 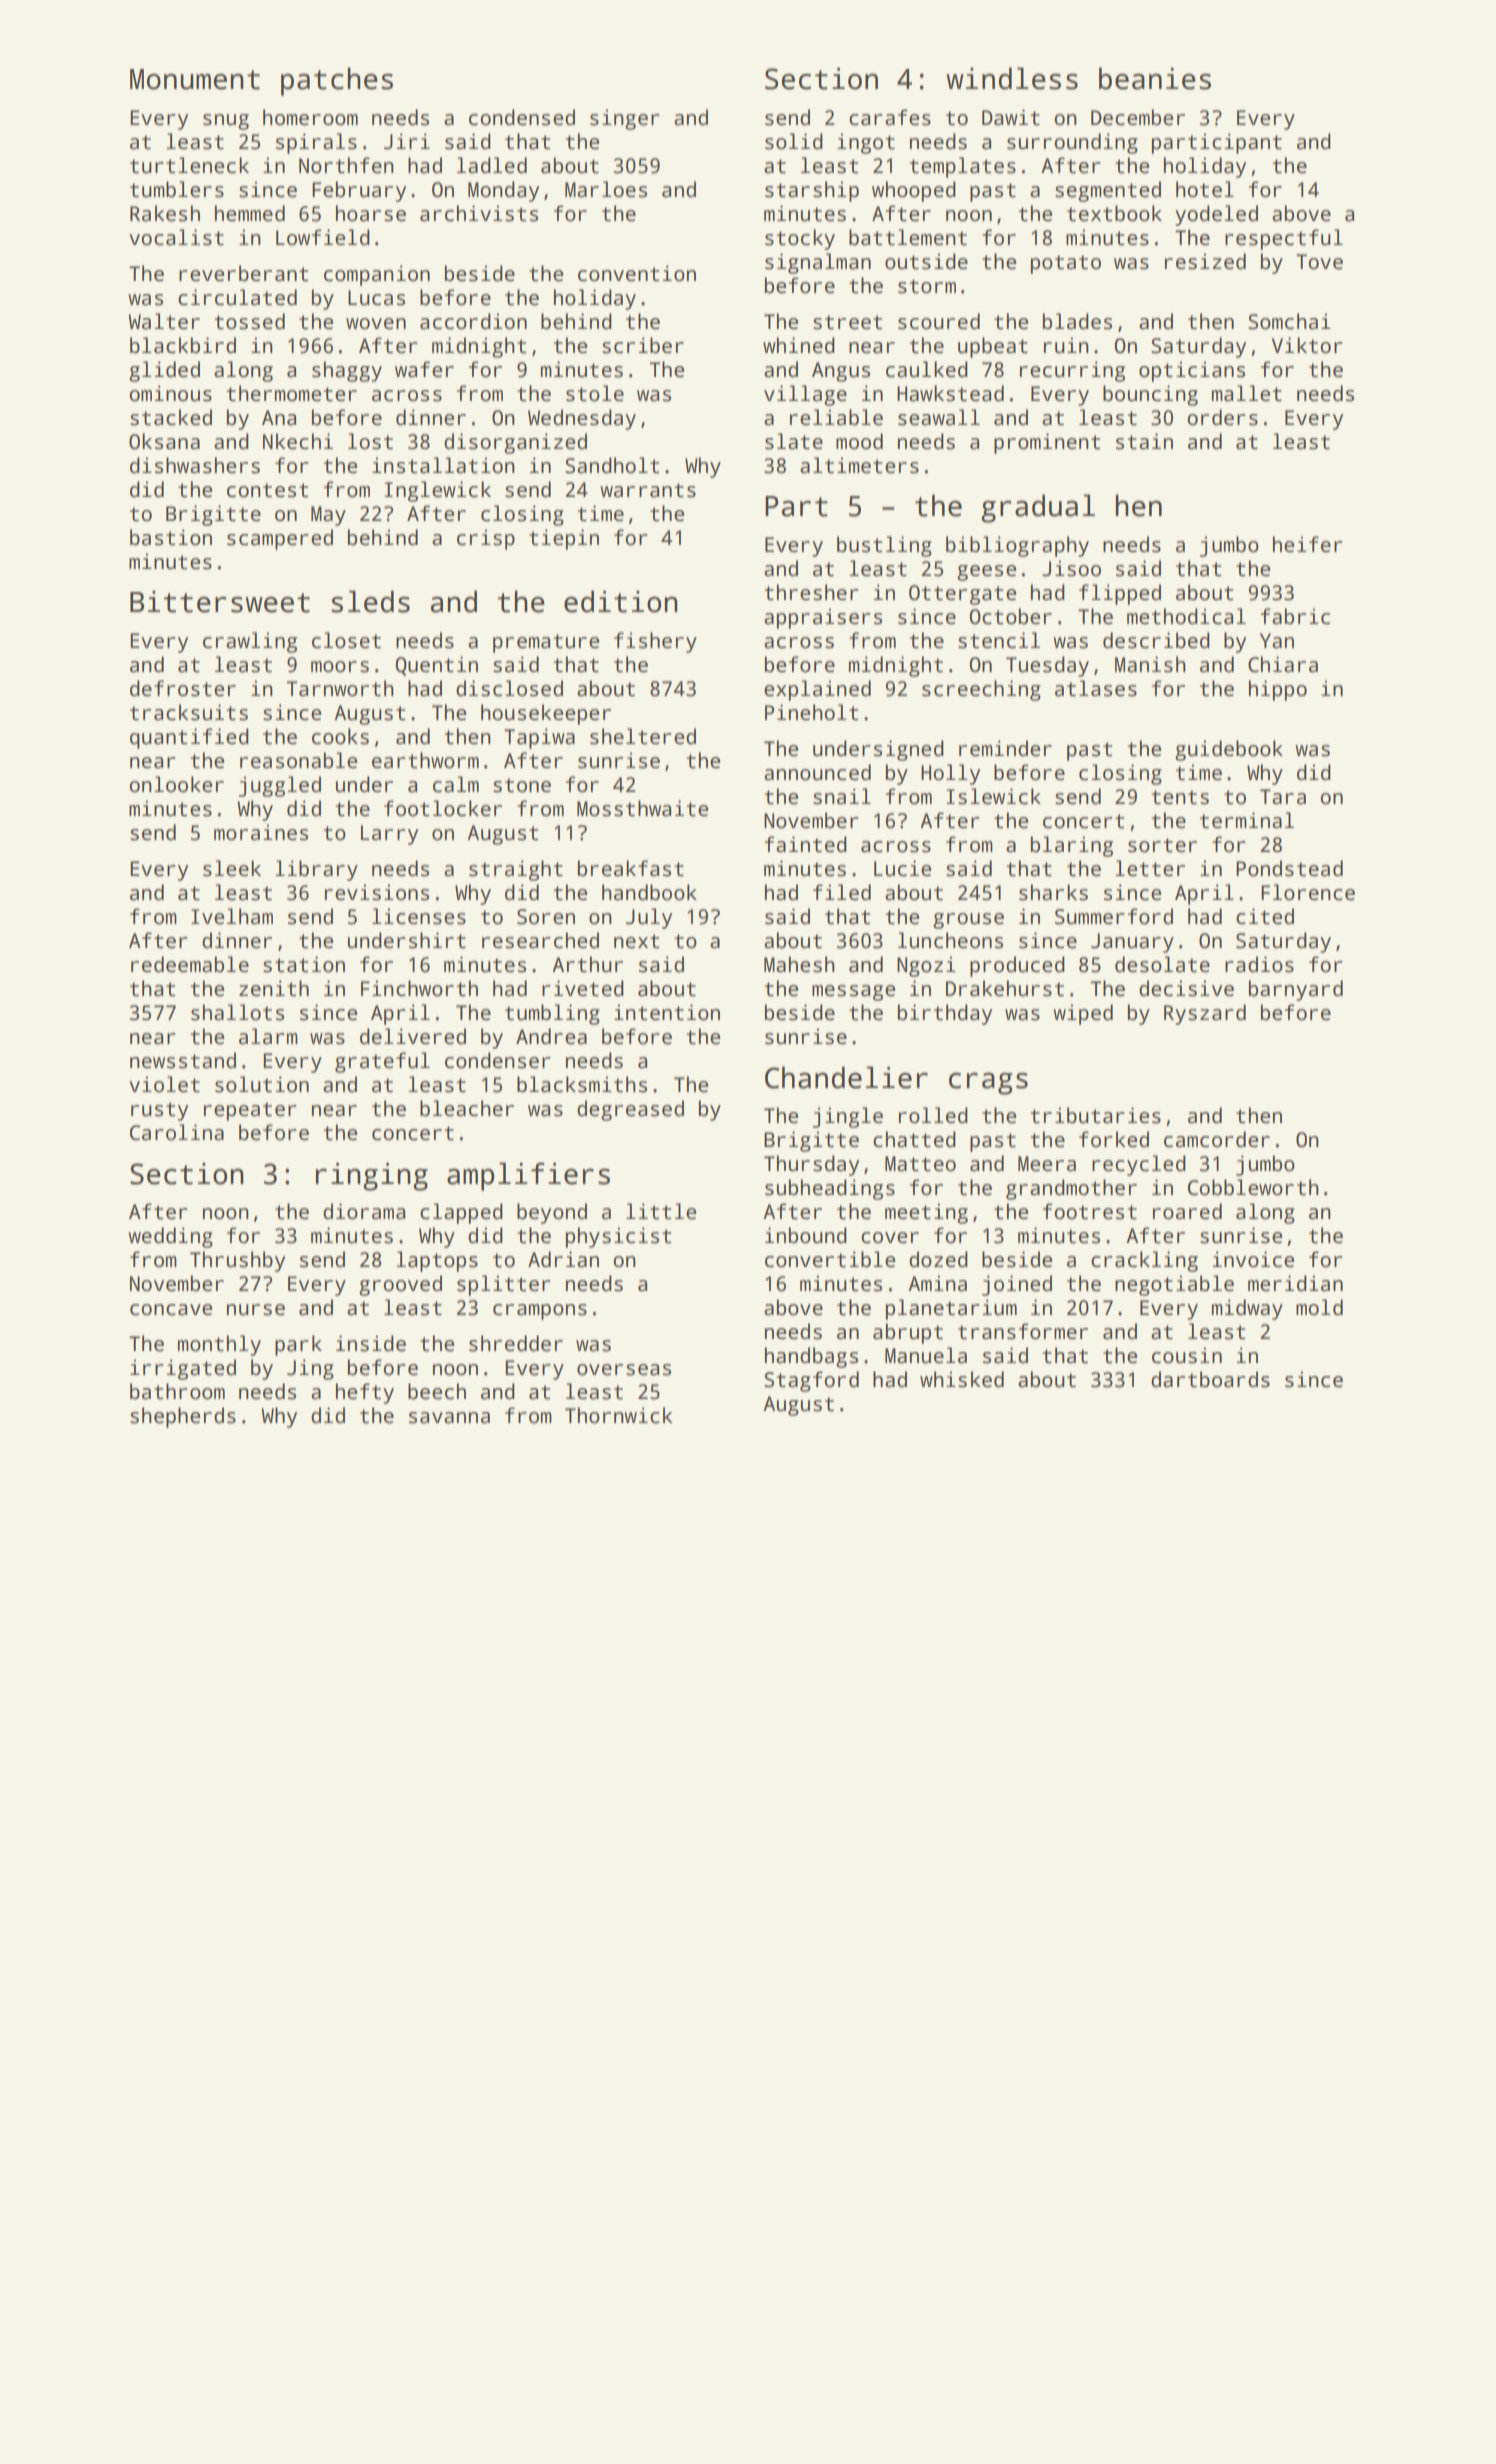 What do you see at coordinates (1283, 797) in the screenshot?
I see `Tara` at bounding box center [1283, 797].
